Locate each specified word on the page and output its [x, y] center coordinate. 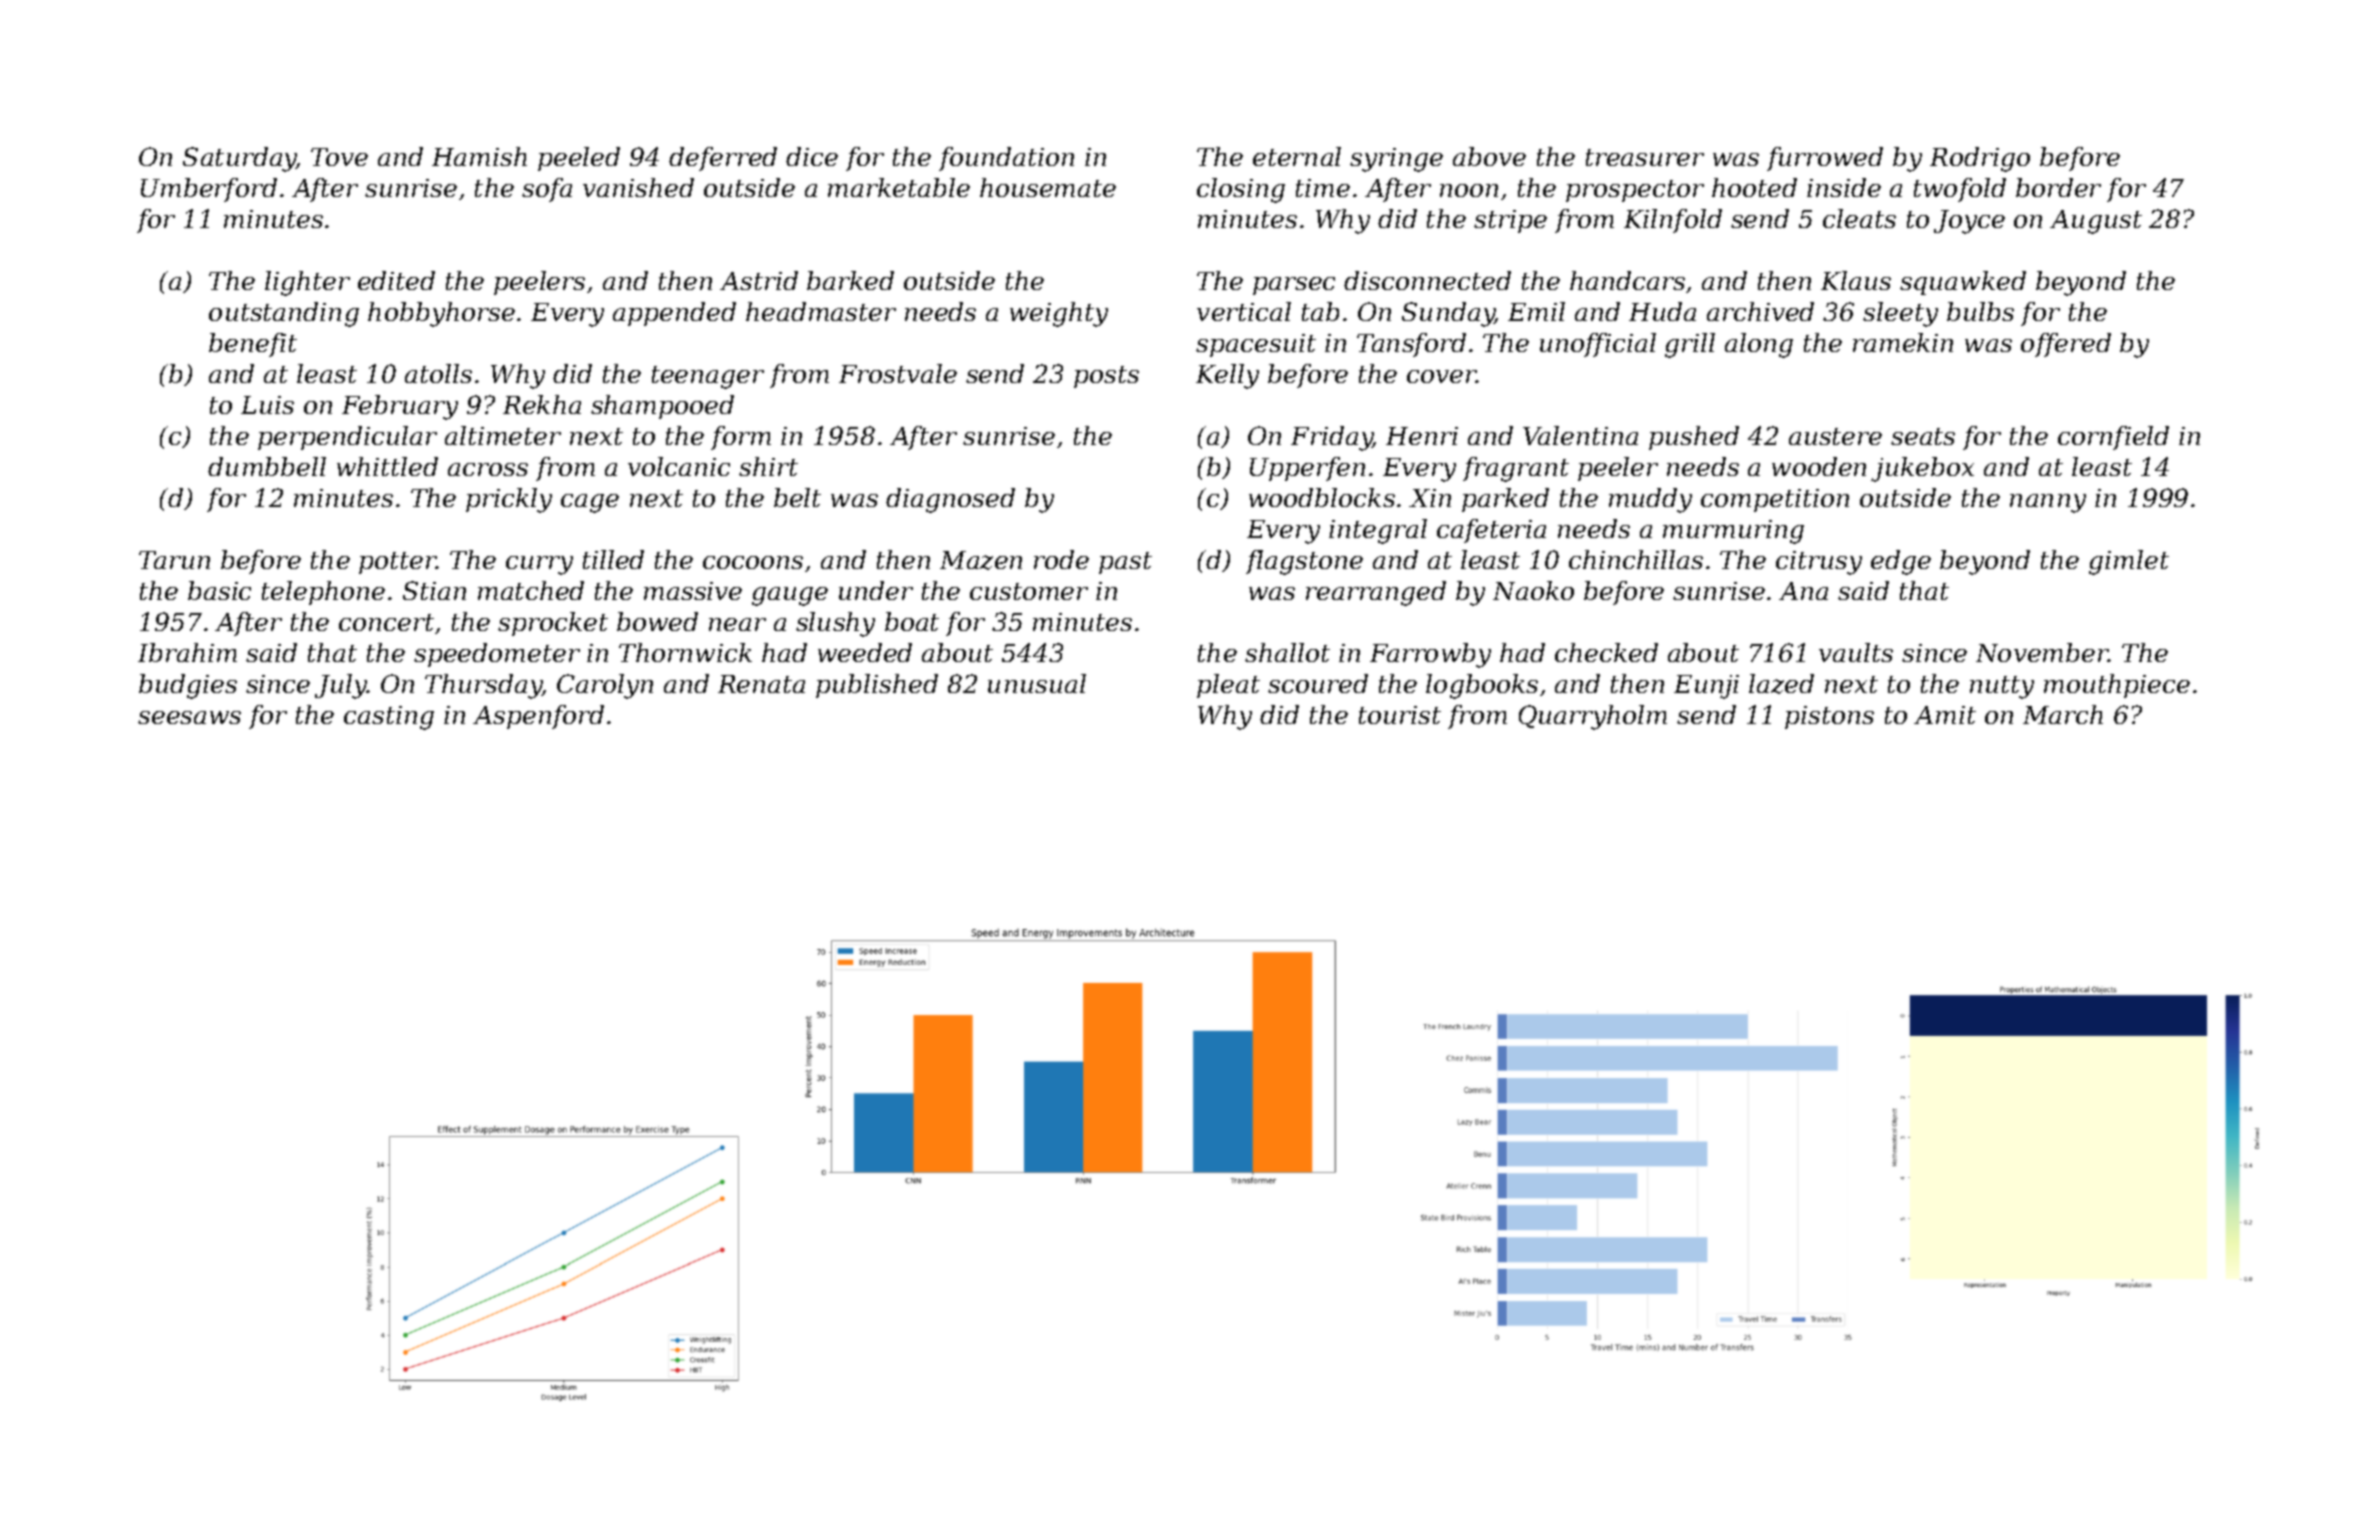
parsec [1294, 286]
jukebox [1922, 469]
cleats [1859, 218]
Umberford [209, 190]
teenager [708, 377]
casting [389, 718]
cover [1442, 376]
